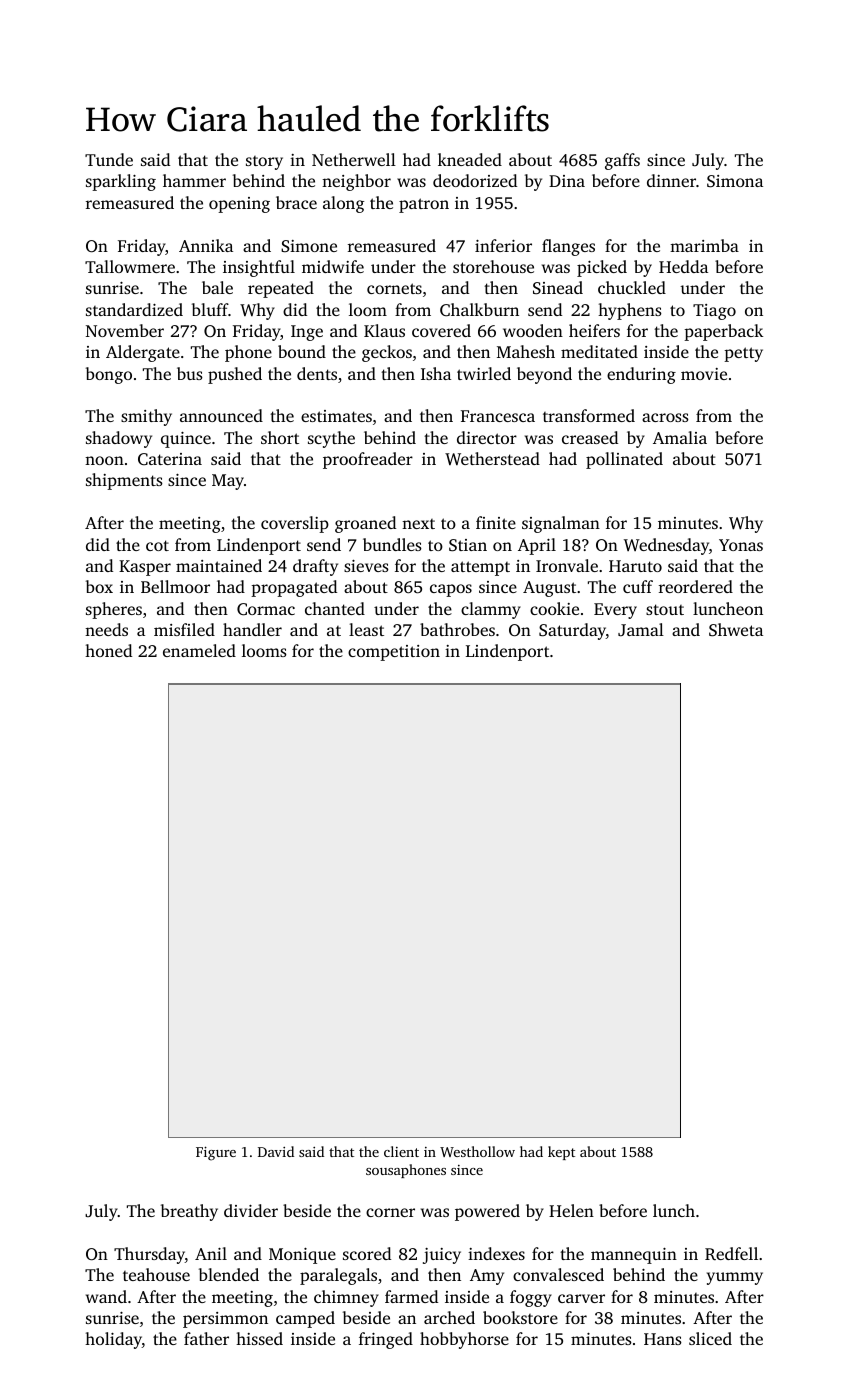 The image size is (849, 1400). Describe the element at coordinates (561, 1153) in the page. I see `kept` at that location.
